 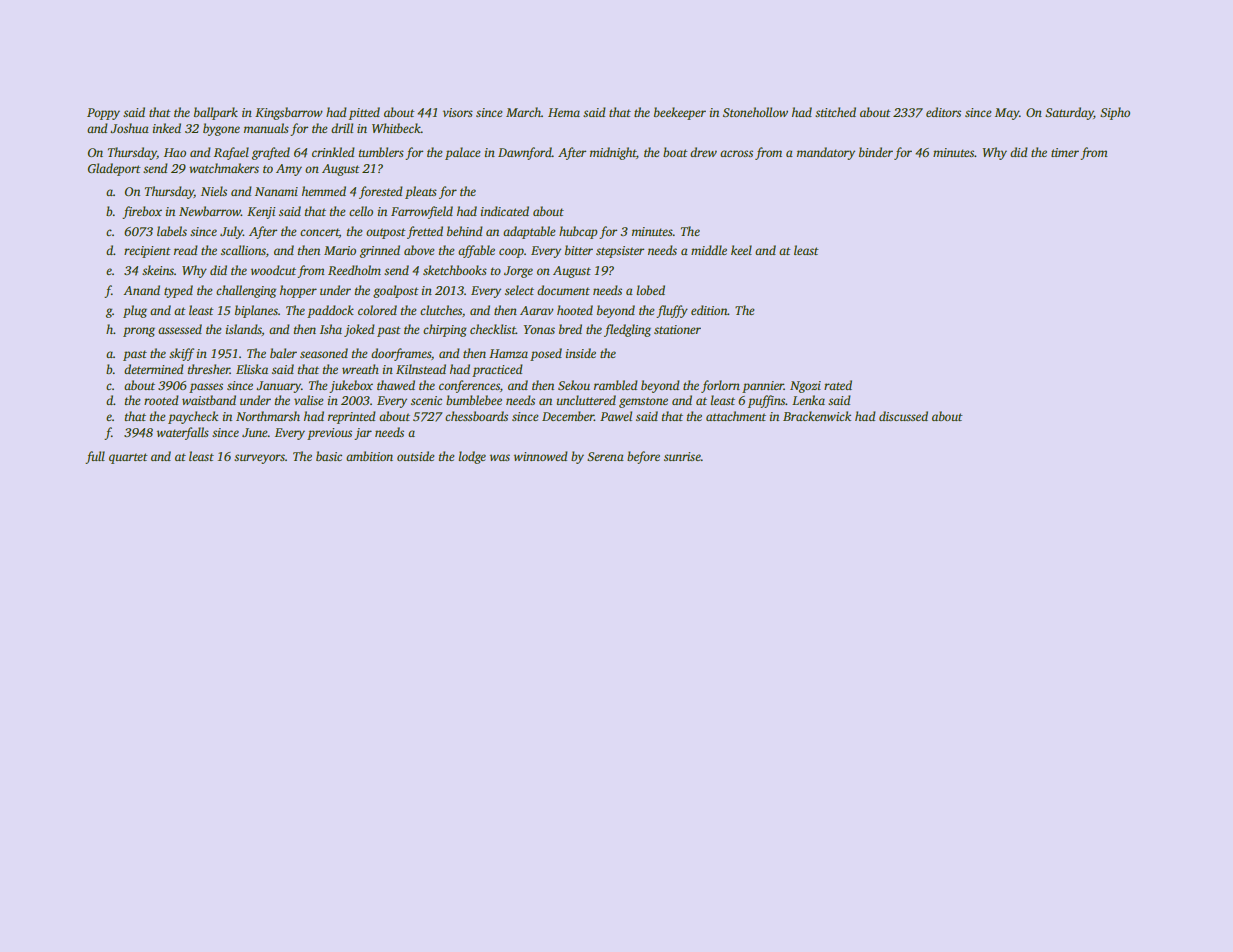 I want to click on basic, so click(x=329, y=456).
